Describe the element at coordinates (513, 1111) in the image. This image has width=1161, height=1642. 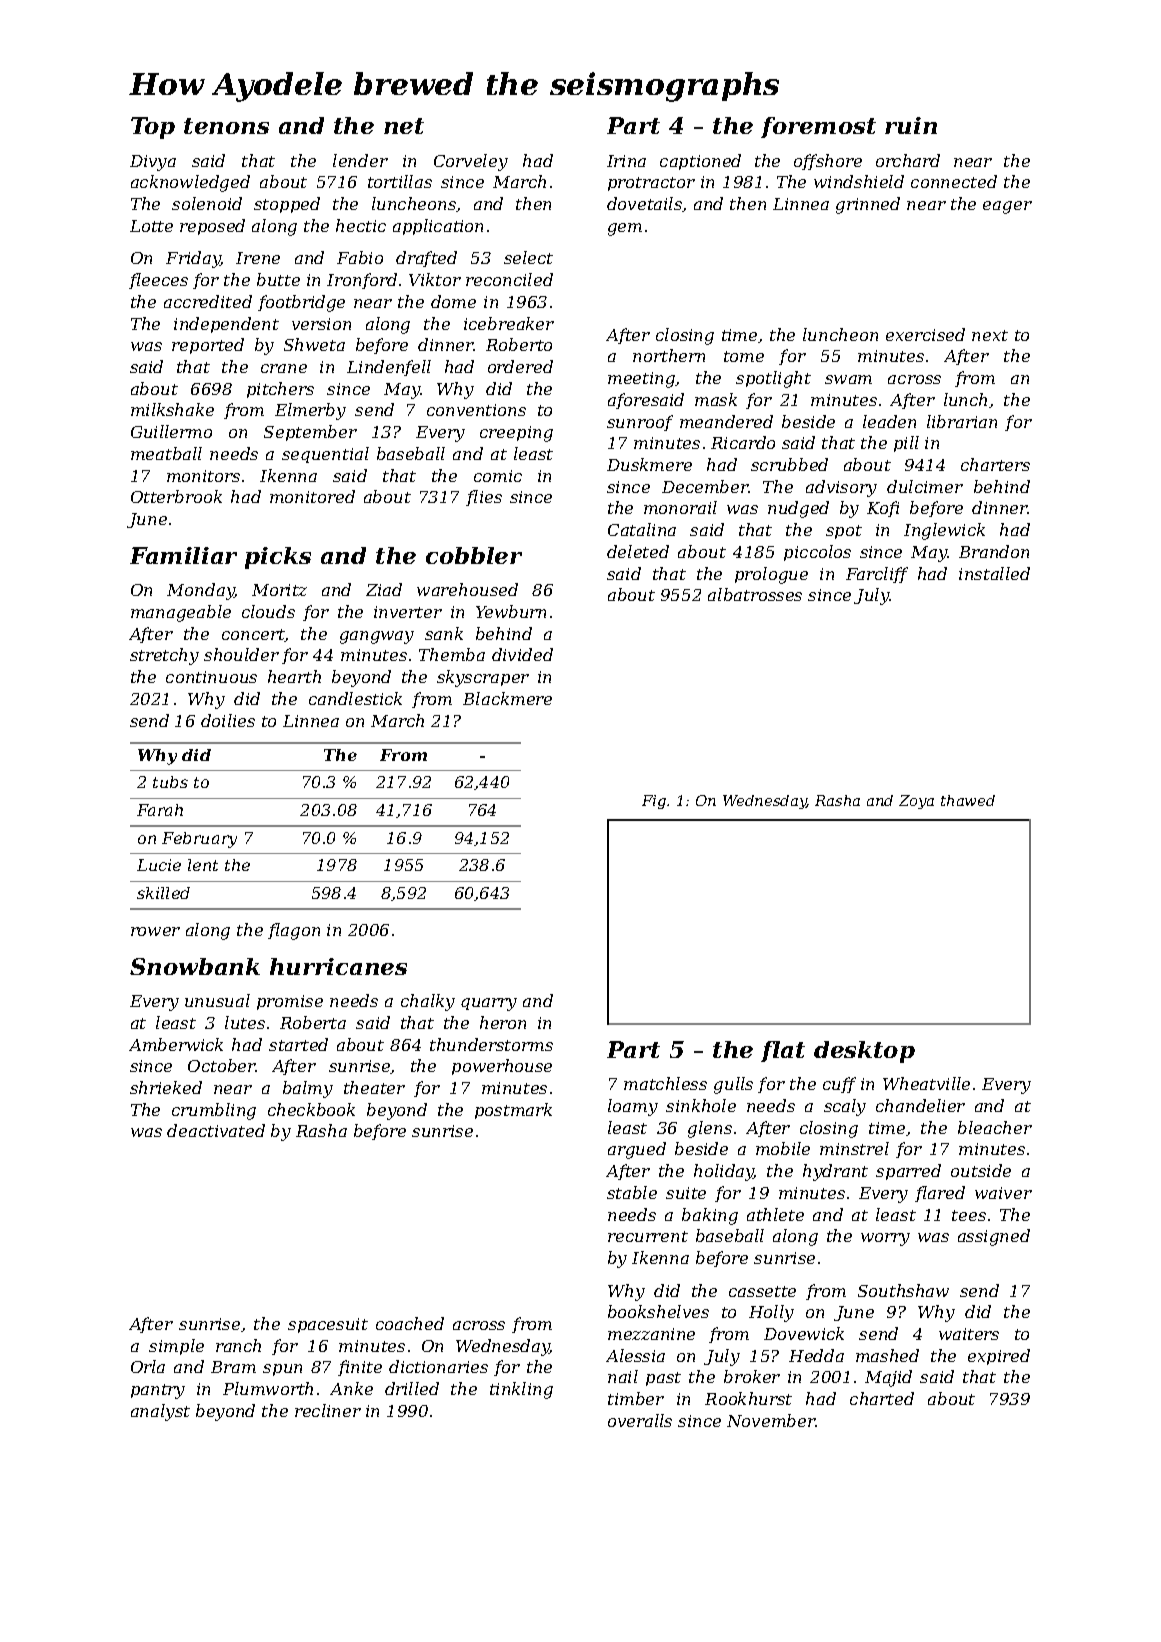
I see `postmark` at that location.
